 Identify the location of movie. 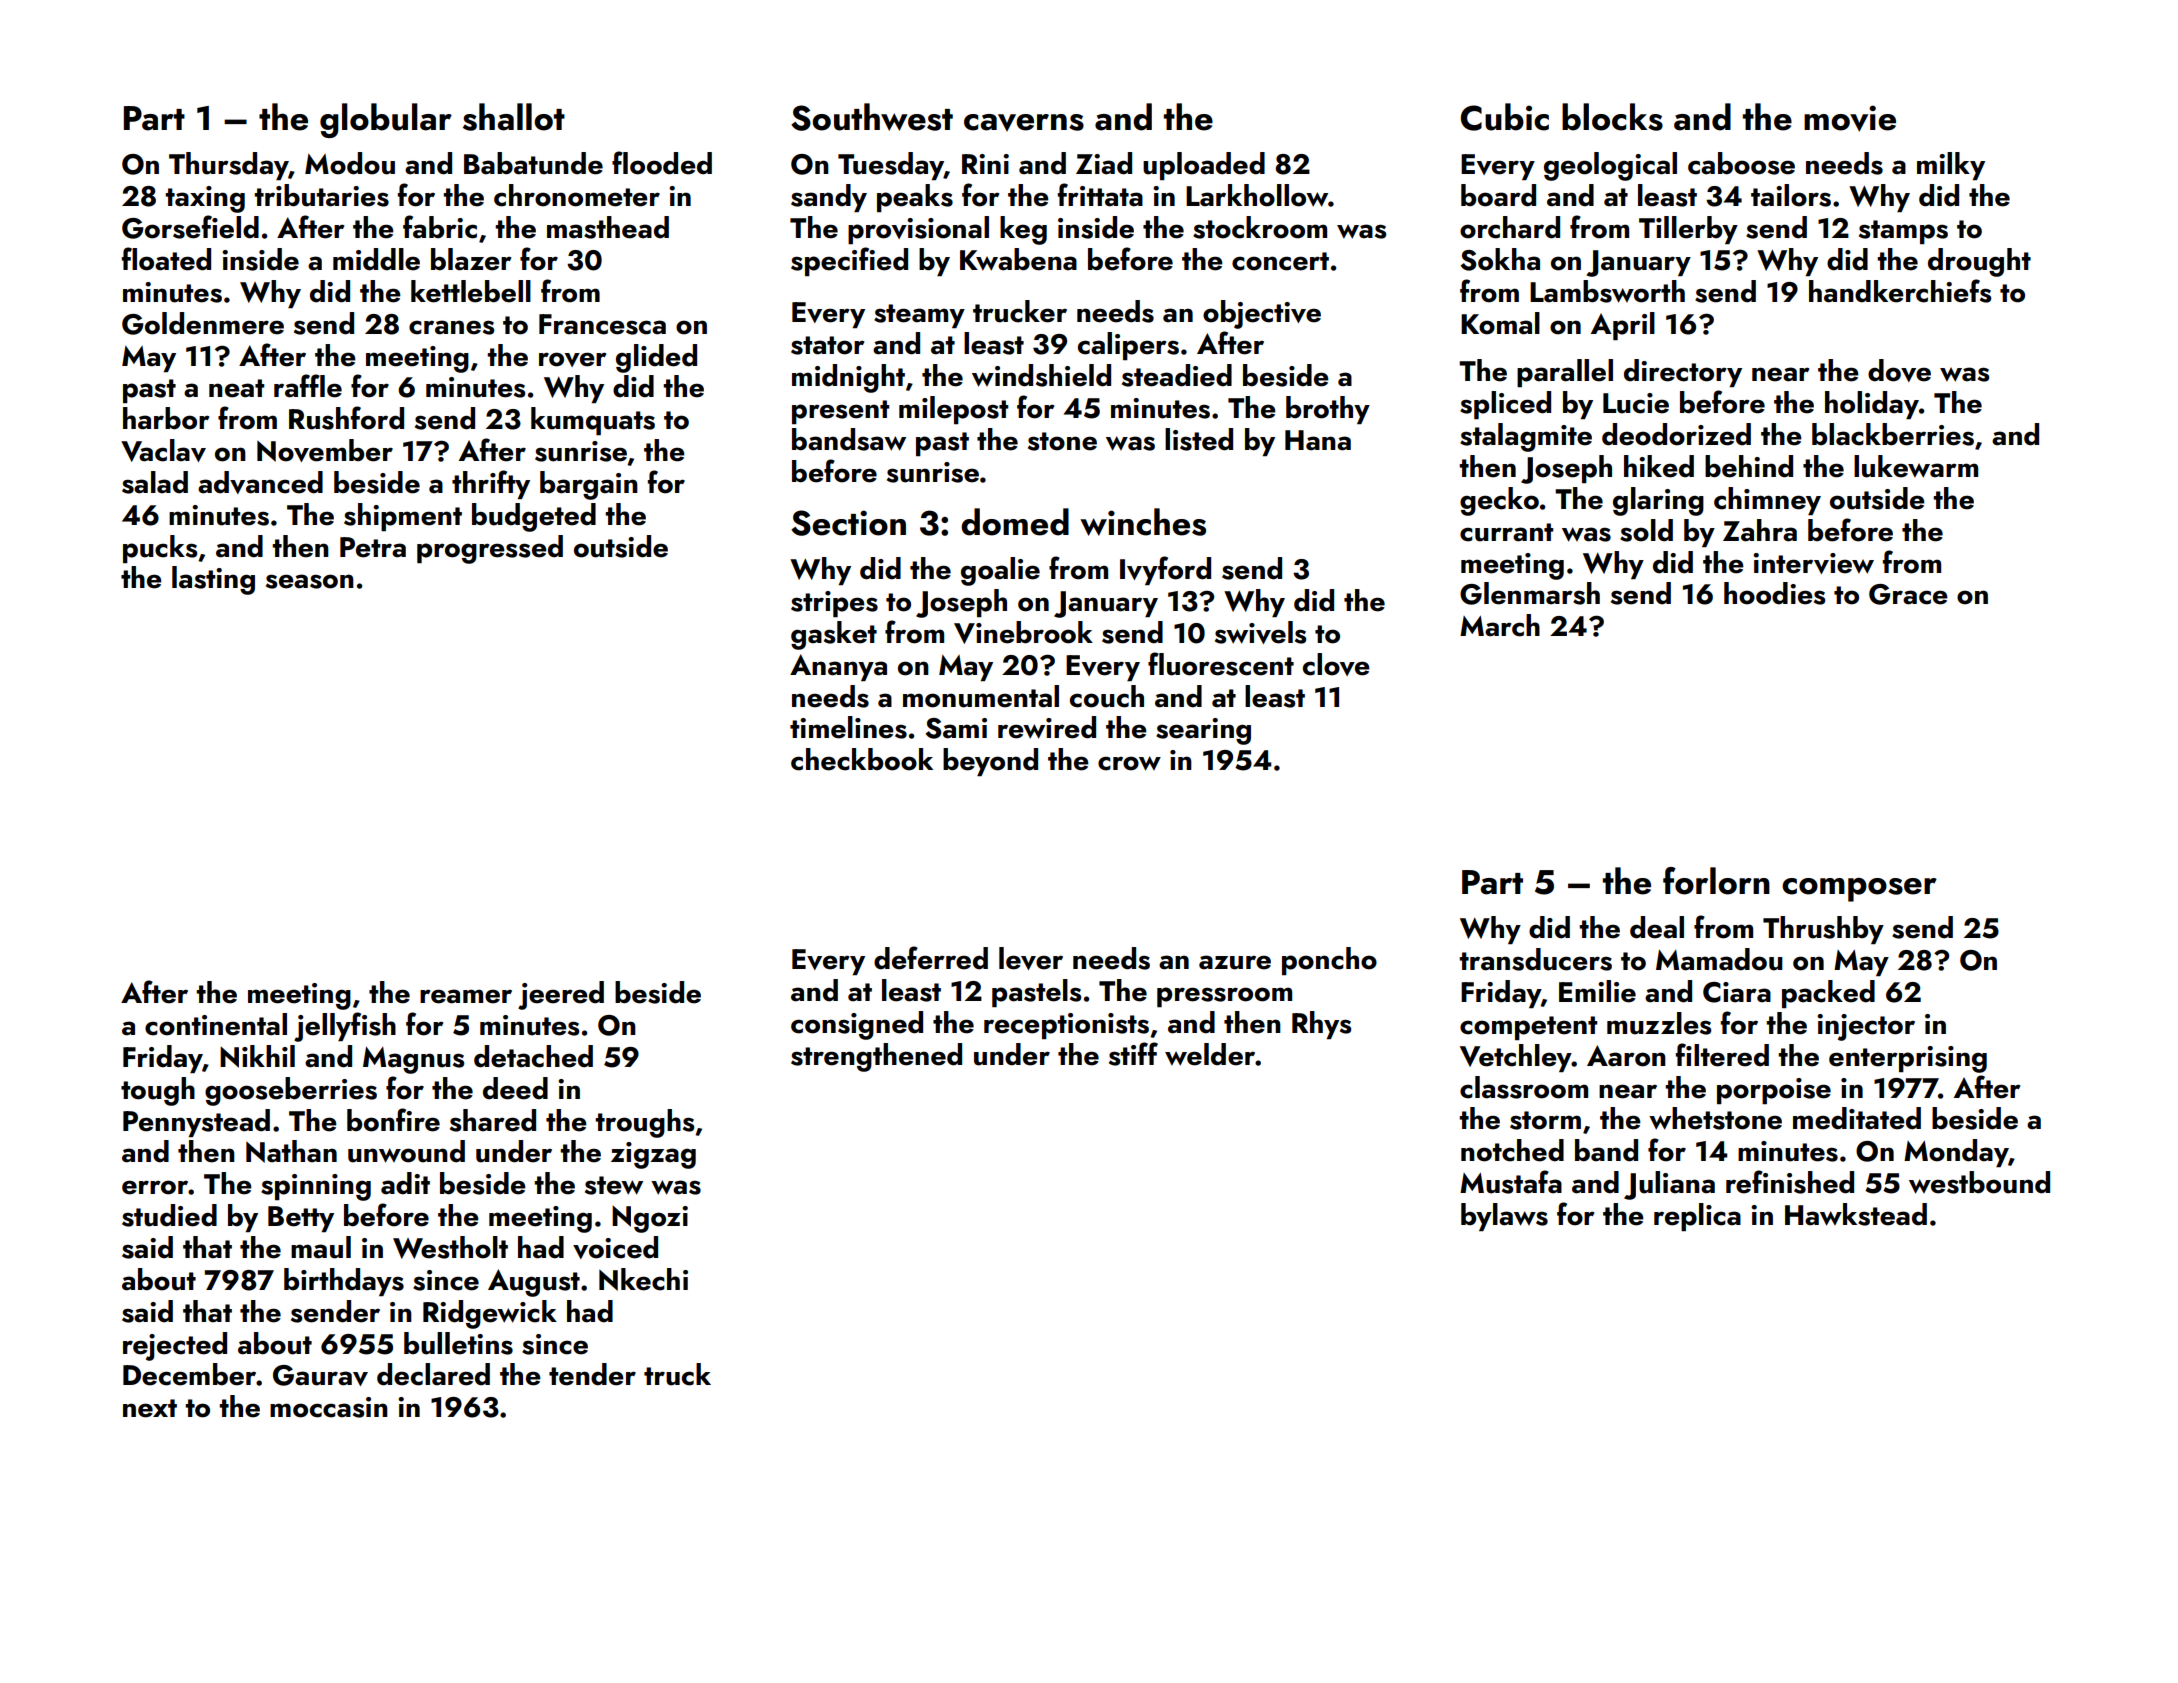
(1850, 118).
